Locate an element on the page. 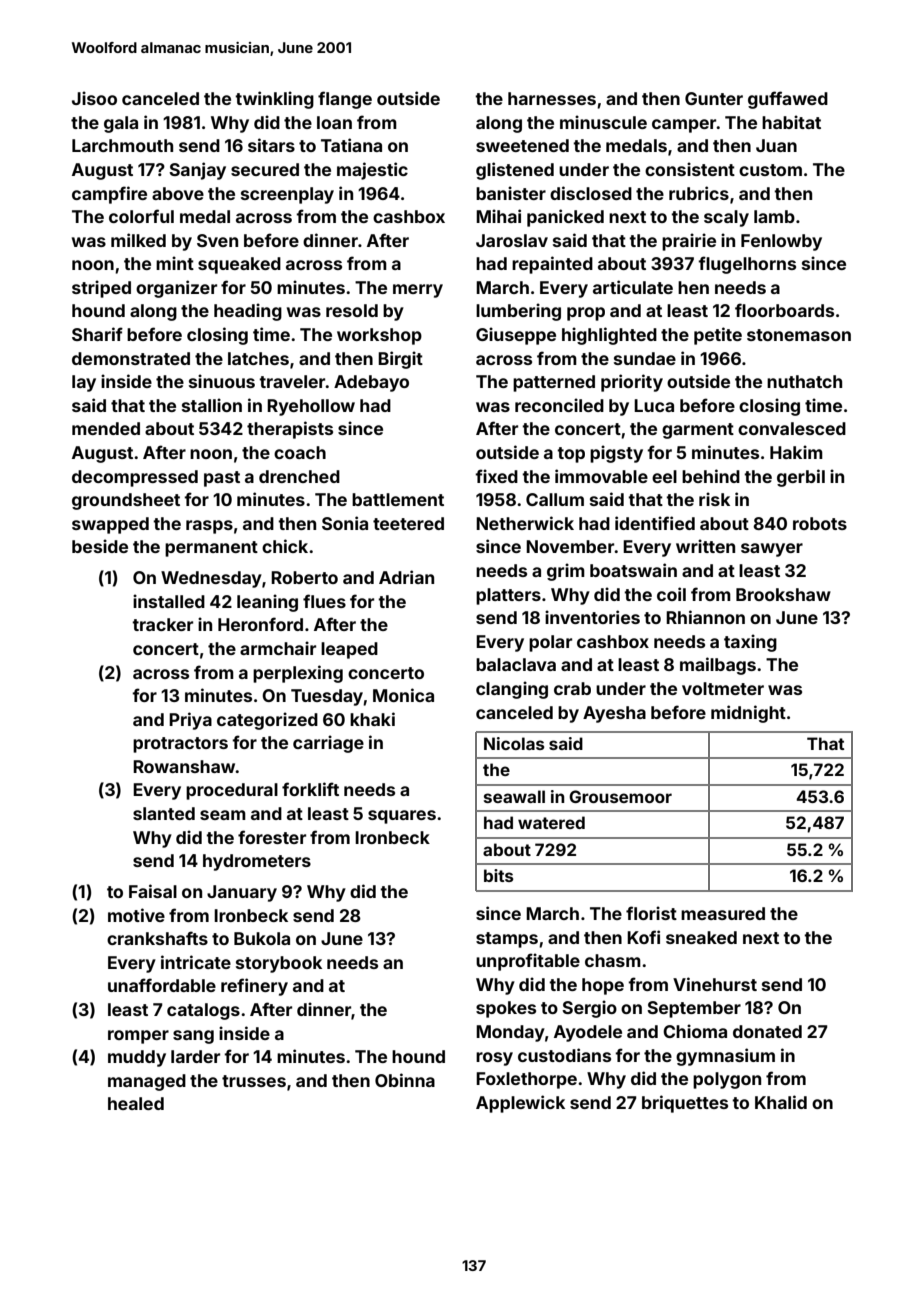 Image resolution: width=924 pixels, height=1308 pixels. Obinna is located at coordinates (405, 1080).
